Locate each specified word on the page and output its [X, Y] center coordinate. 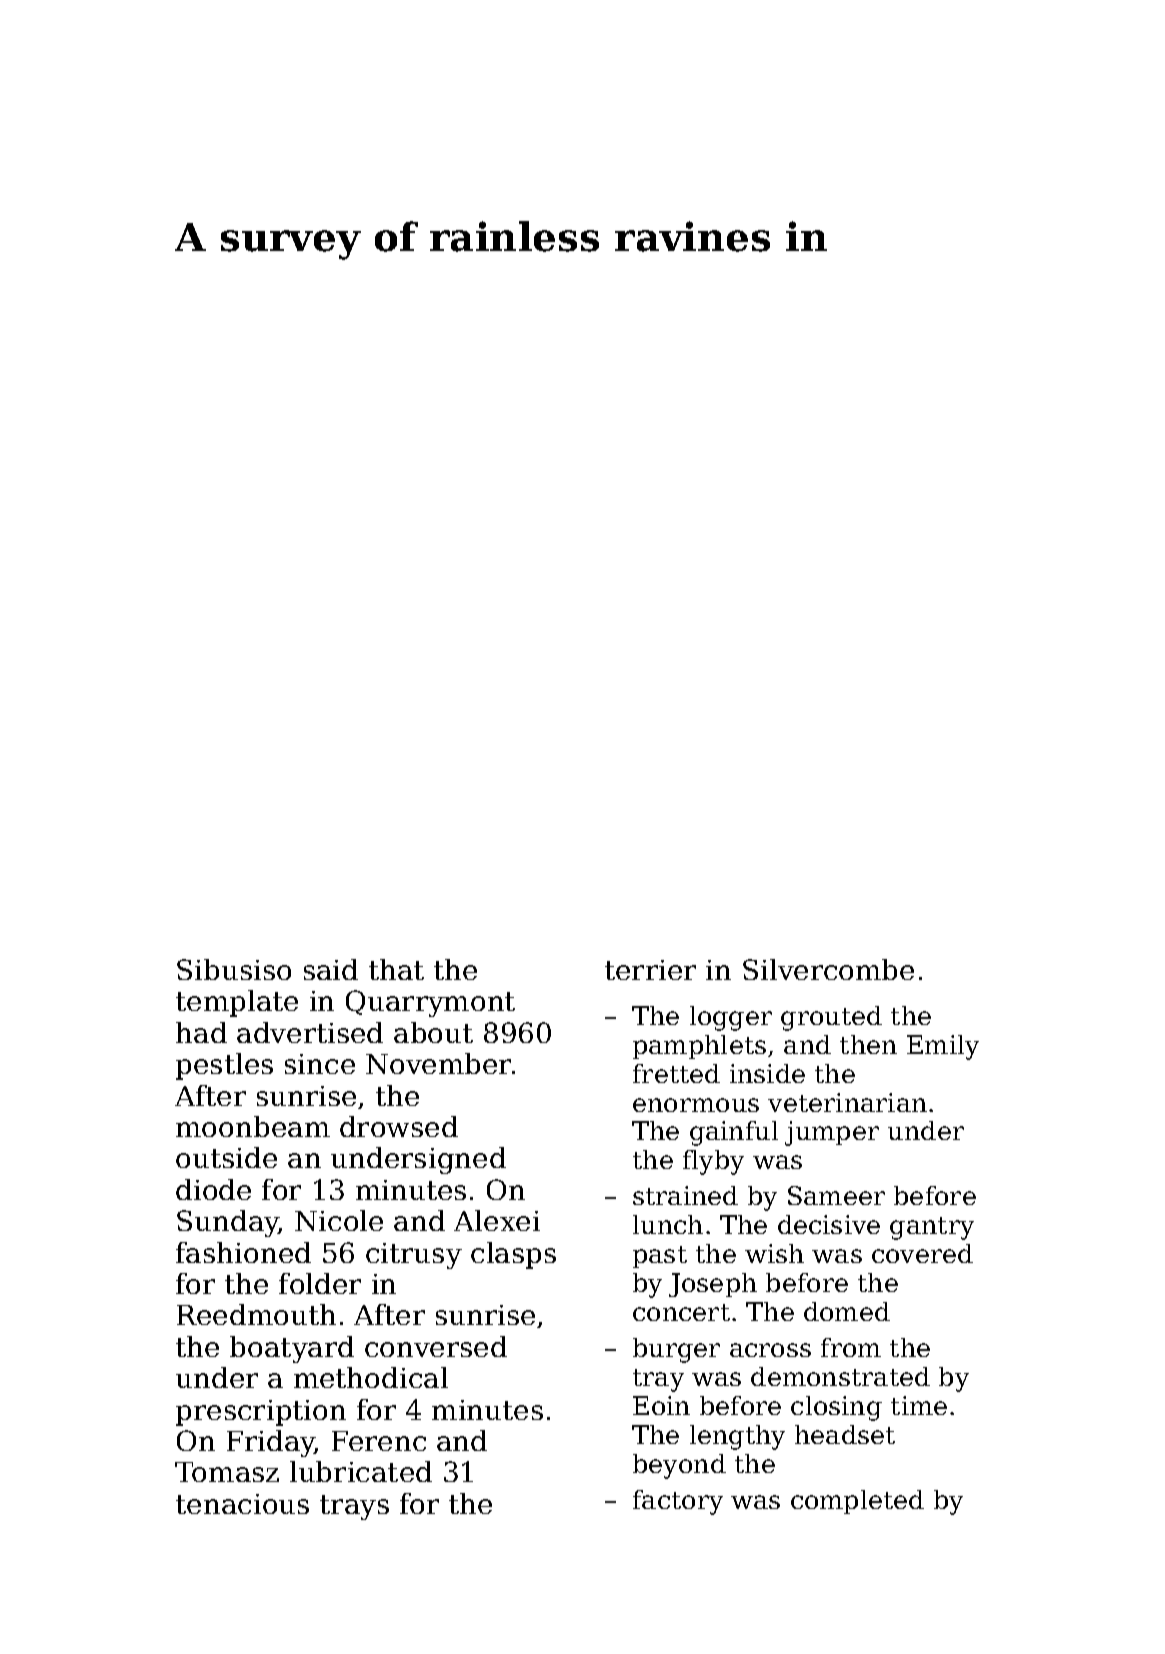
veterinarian [847, 1102]
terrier [650, 970]
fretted [676, 1073]
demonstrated [840, 1376]
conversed [436, 1346]
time [919, 1405]
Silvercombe [828, 969]
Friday [271, 1443]
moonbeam [253, 1126]
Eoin [661, 1405]
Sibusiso [234, 969]
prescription [261, 1413]
